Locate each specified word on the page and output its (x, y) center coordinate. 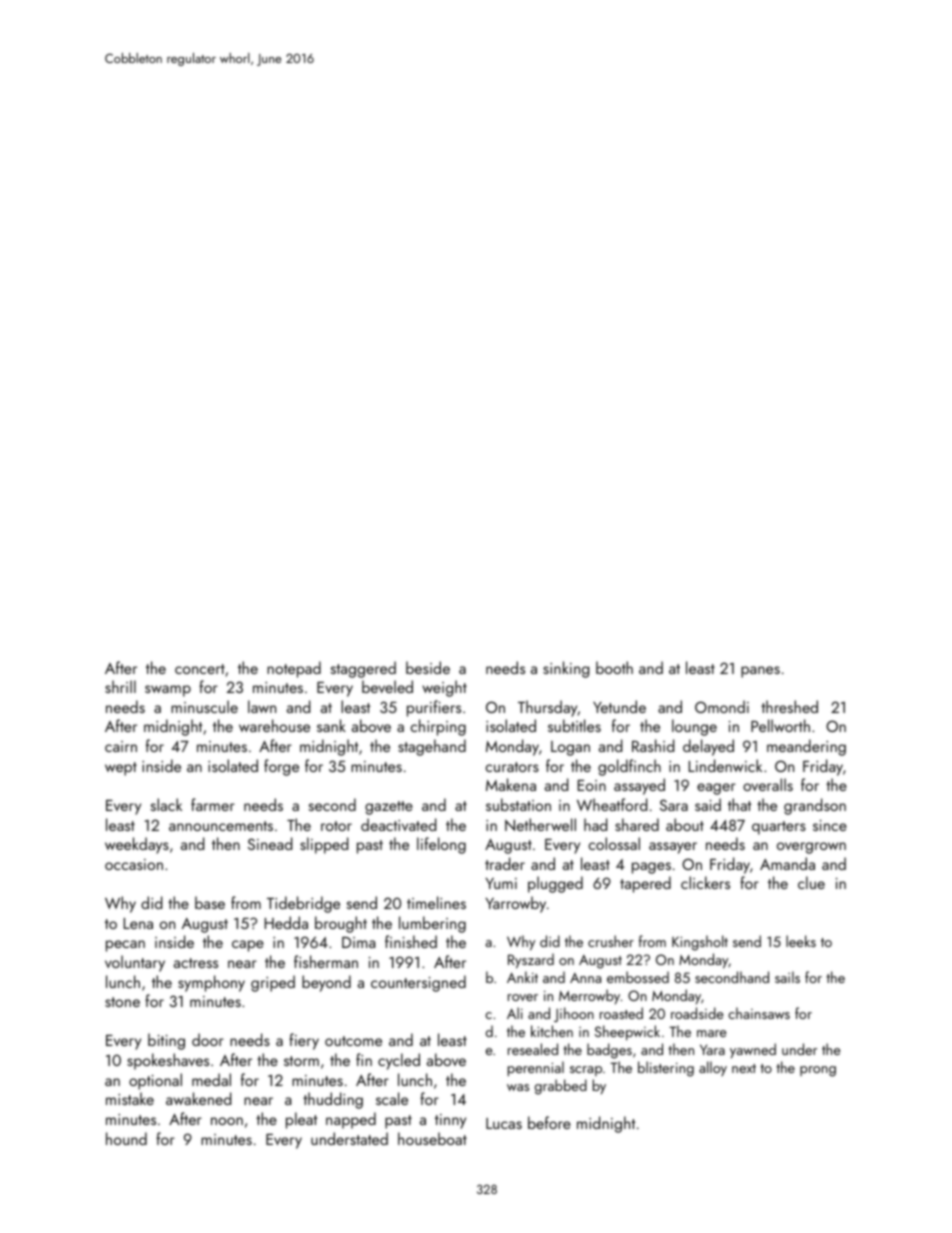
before (549, 1122)
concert (200, 669)
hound (126, 1138)
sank (331, 725)
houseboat (432, 1138)
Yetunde (619, 706)
